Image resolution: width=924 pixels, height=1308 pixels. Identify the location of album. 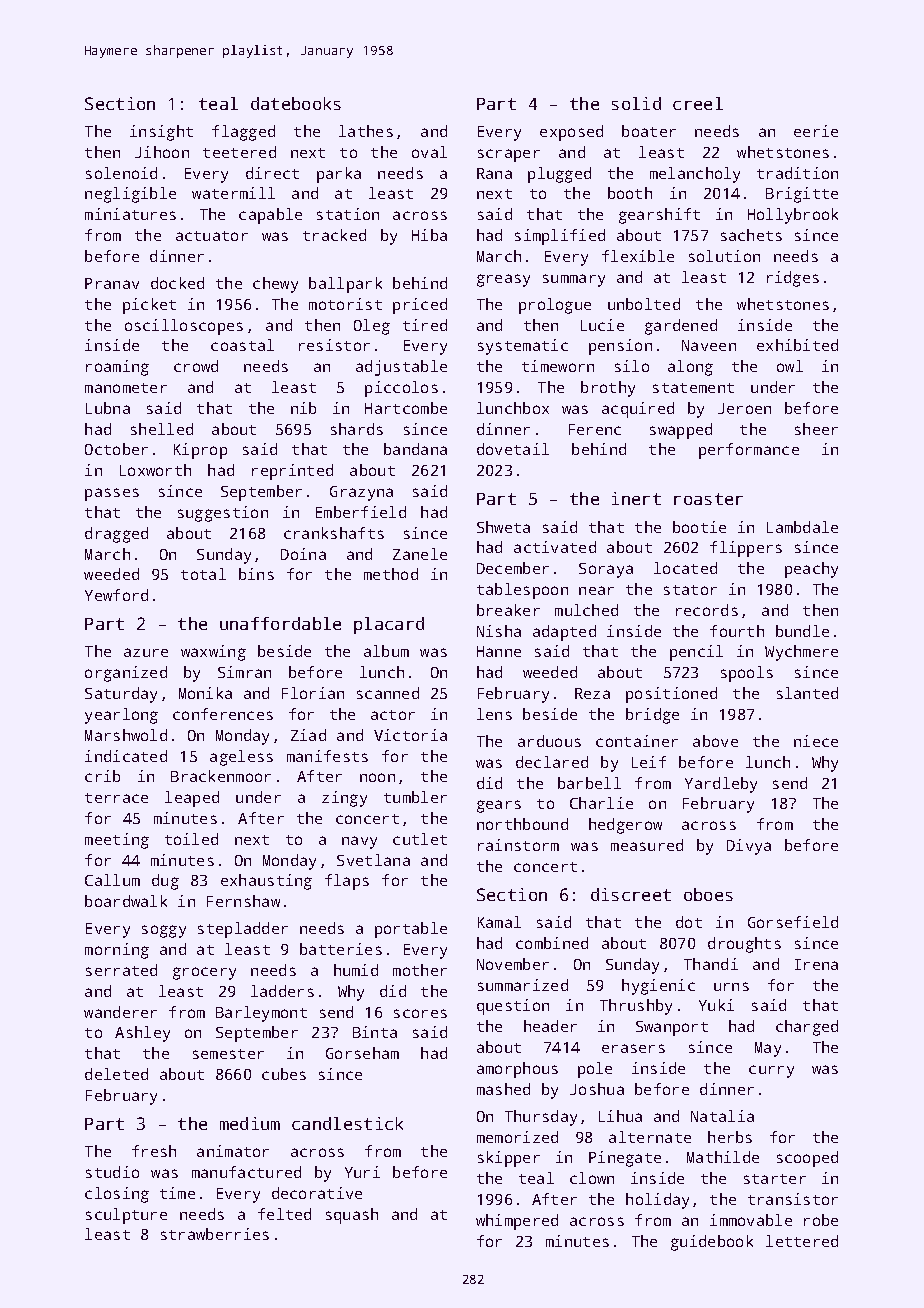
(386, 651).
